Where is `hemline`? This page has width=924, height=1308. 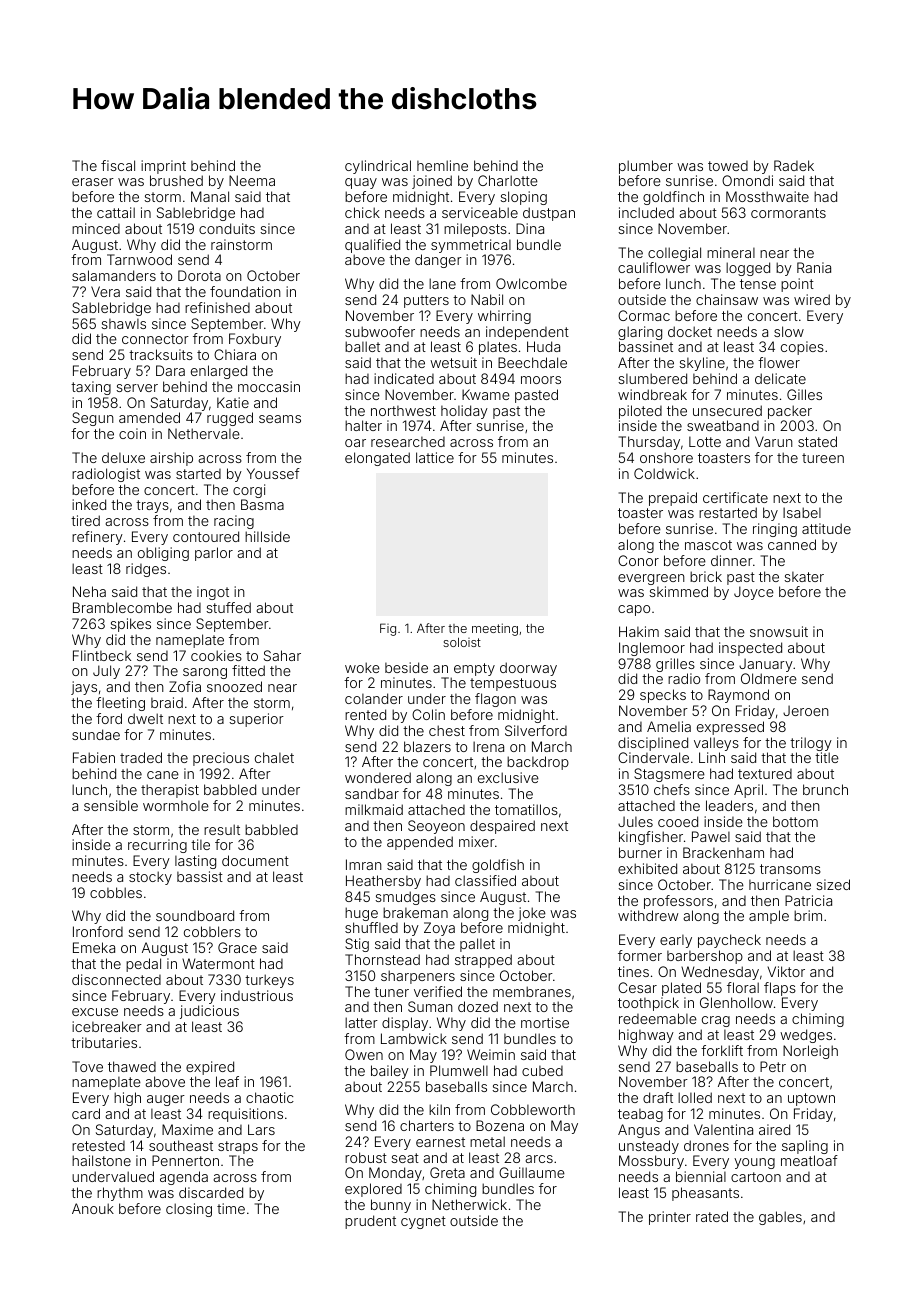
hemline is located at coordinates (442, 165).
